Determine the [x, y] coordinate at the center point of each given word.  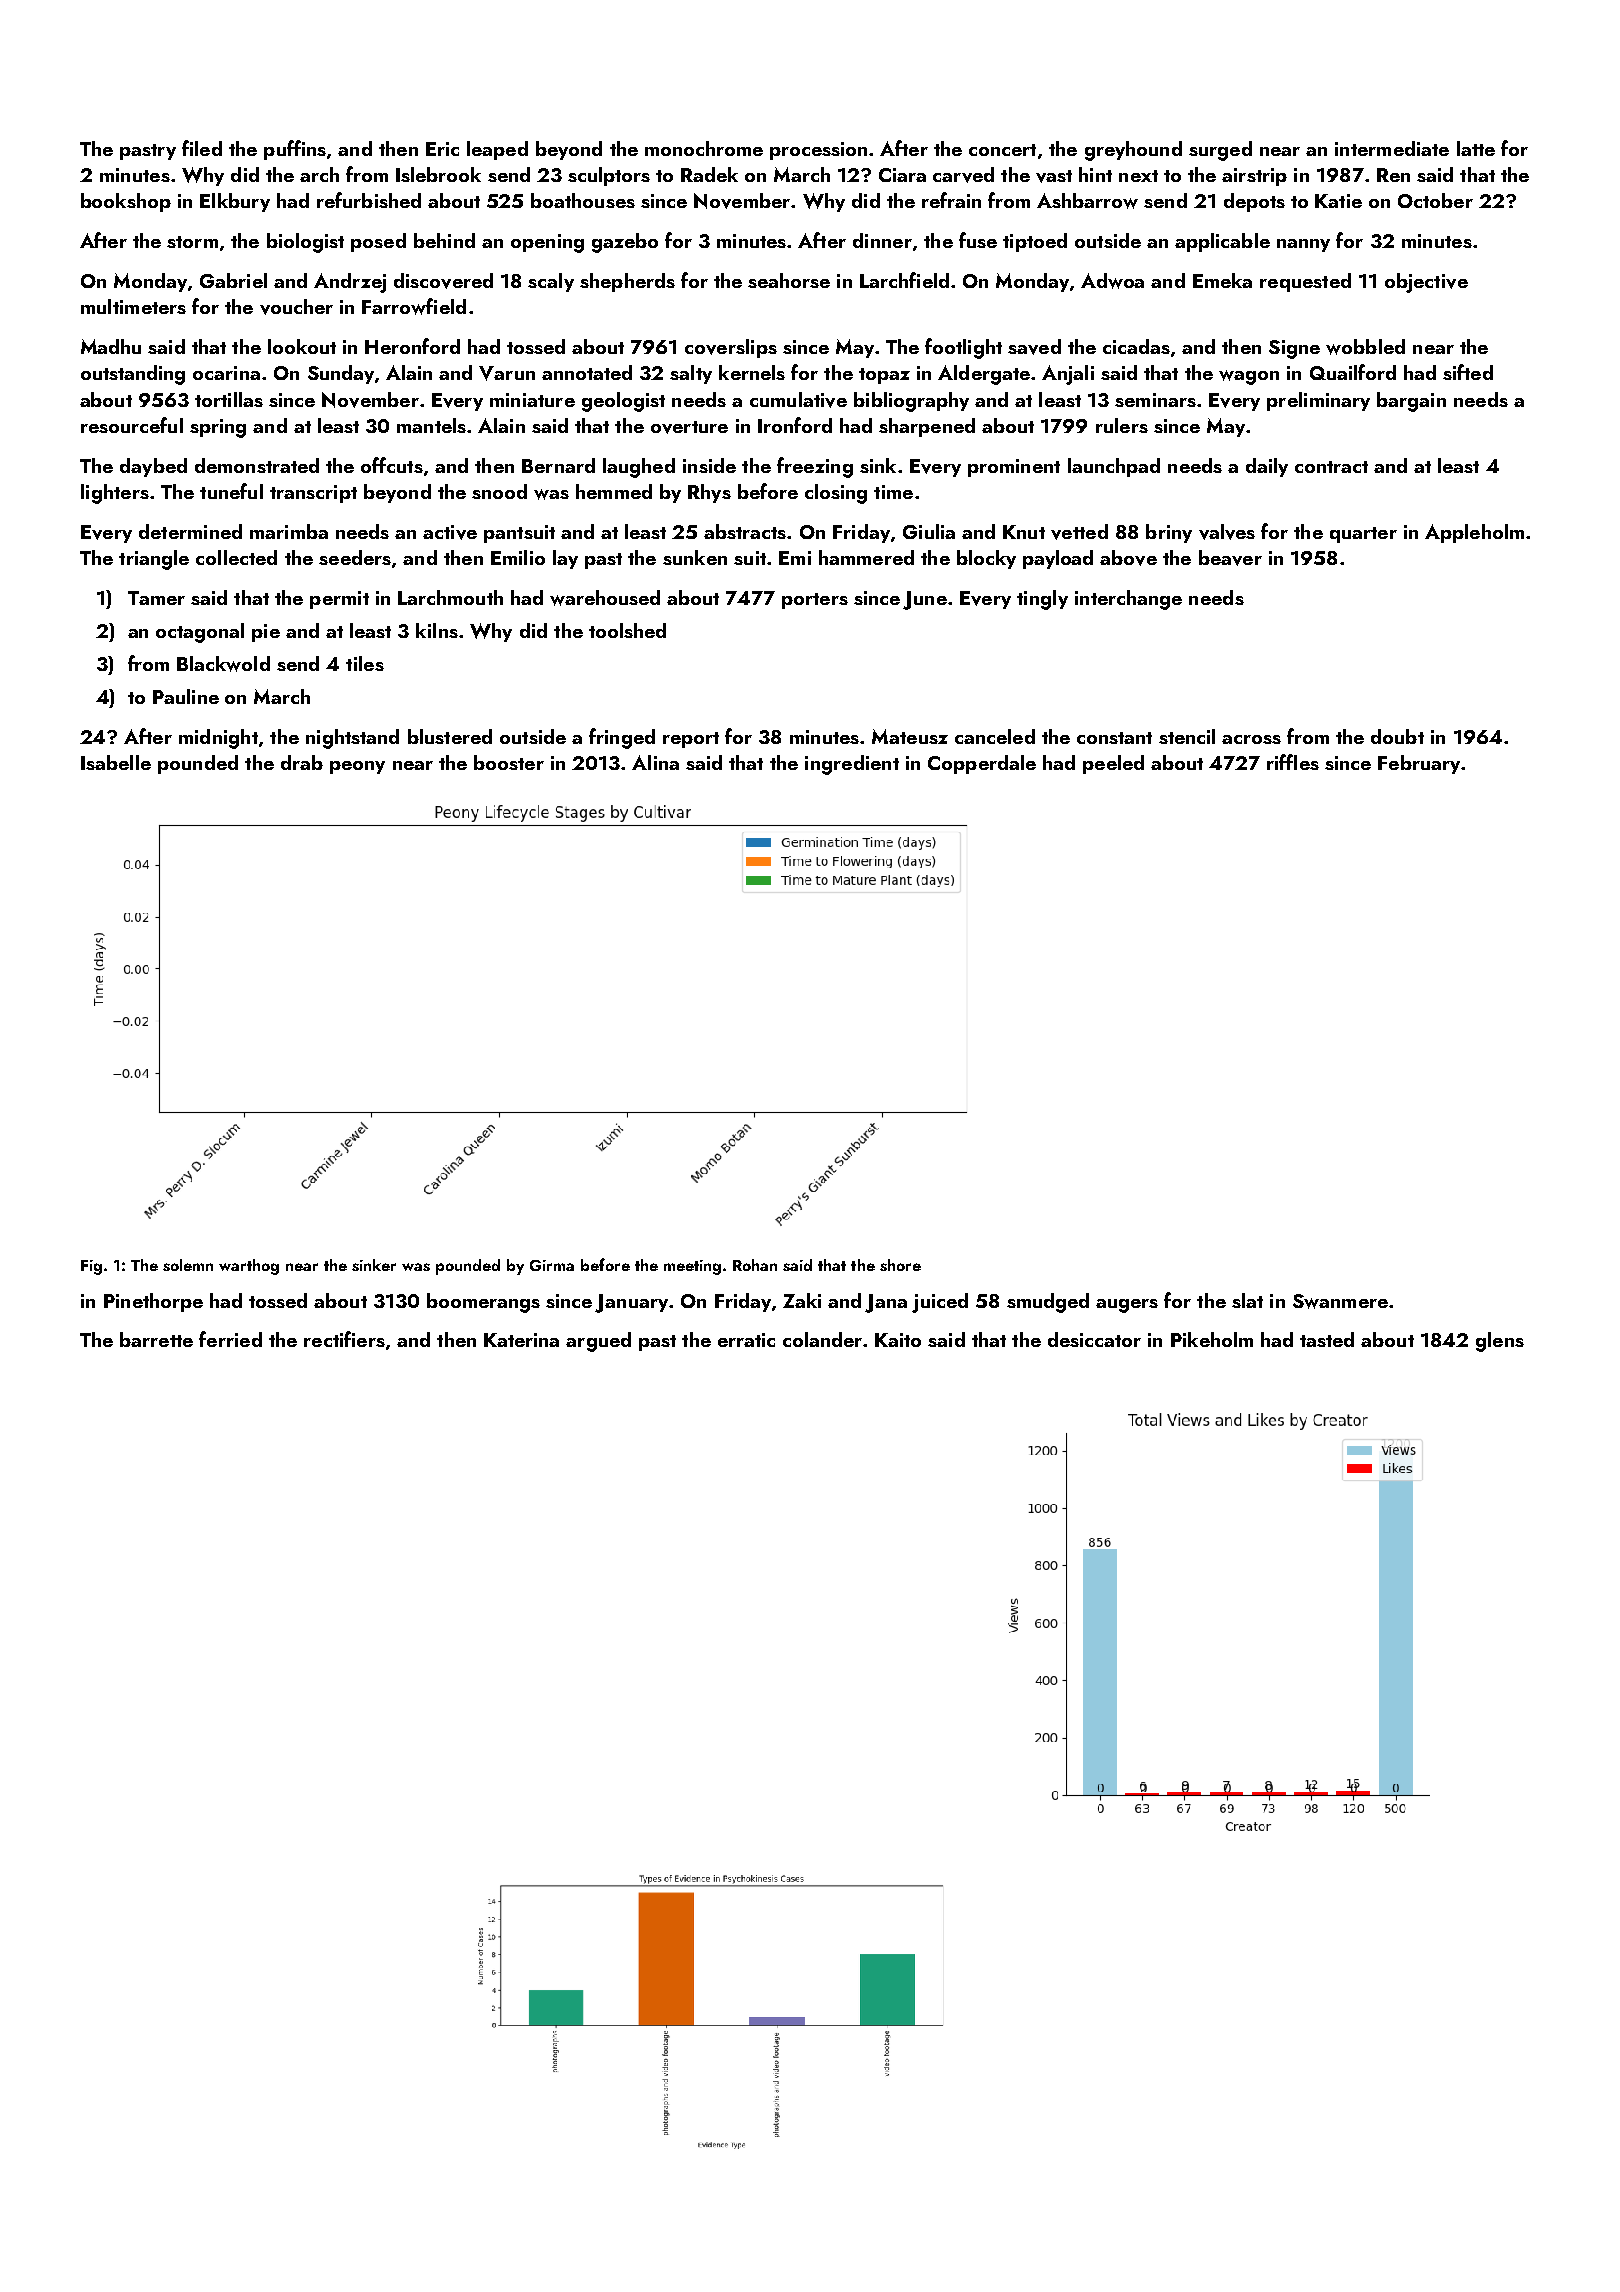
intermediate [1392, 148]
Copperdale [982, 764]
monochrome [704, 148]
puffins [295, 150]
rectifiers [344, 1339]
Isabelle [116, 762]
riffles [1293, 762]
